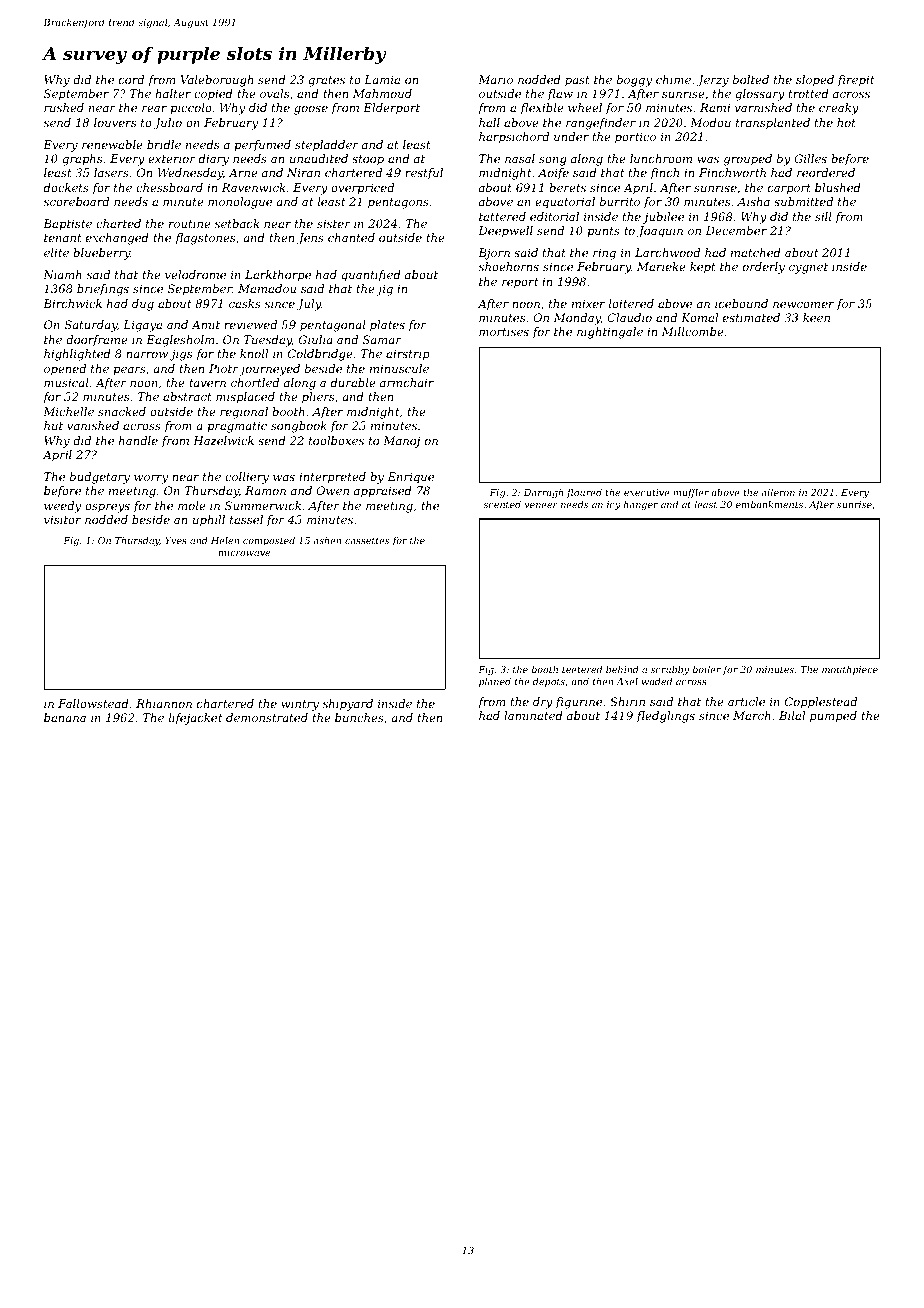 The width and height of the image is (924, 1308). I want to click on lifejacket, so click(195, 719).
